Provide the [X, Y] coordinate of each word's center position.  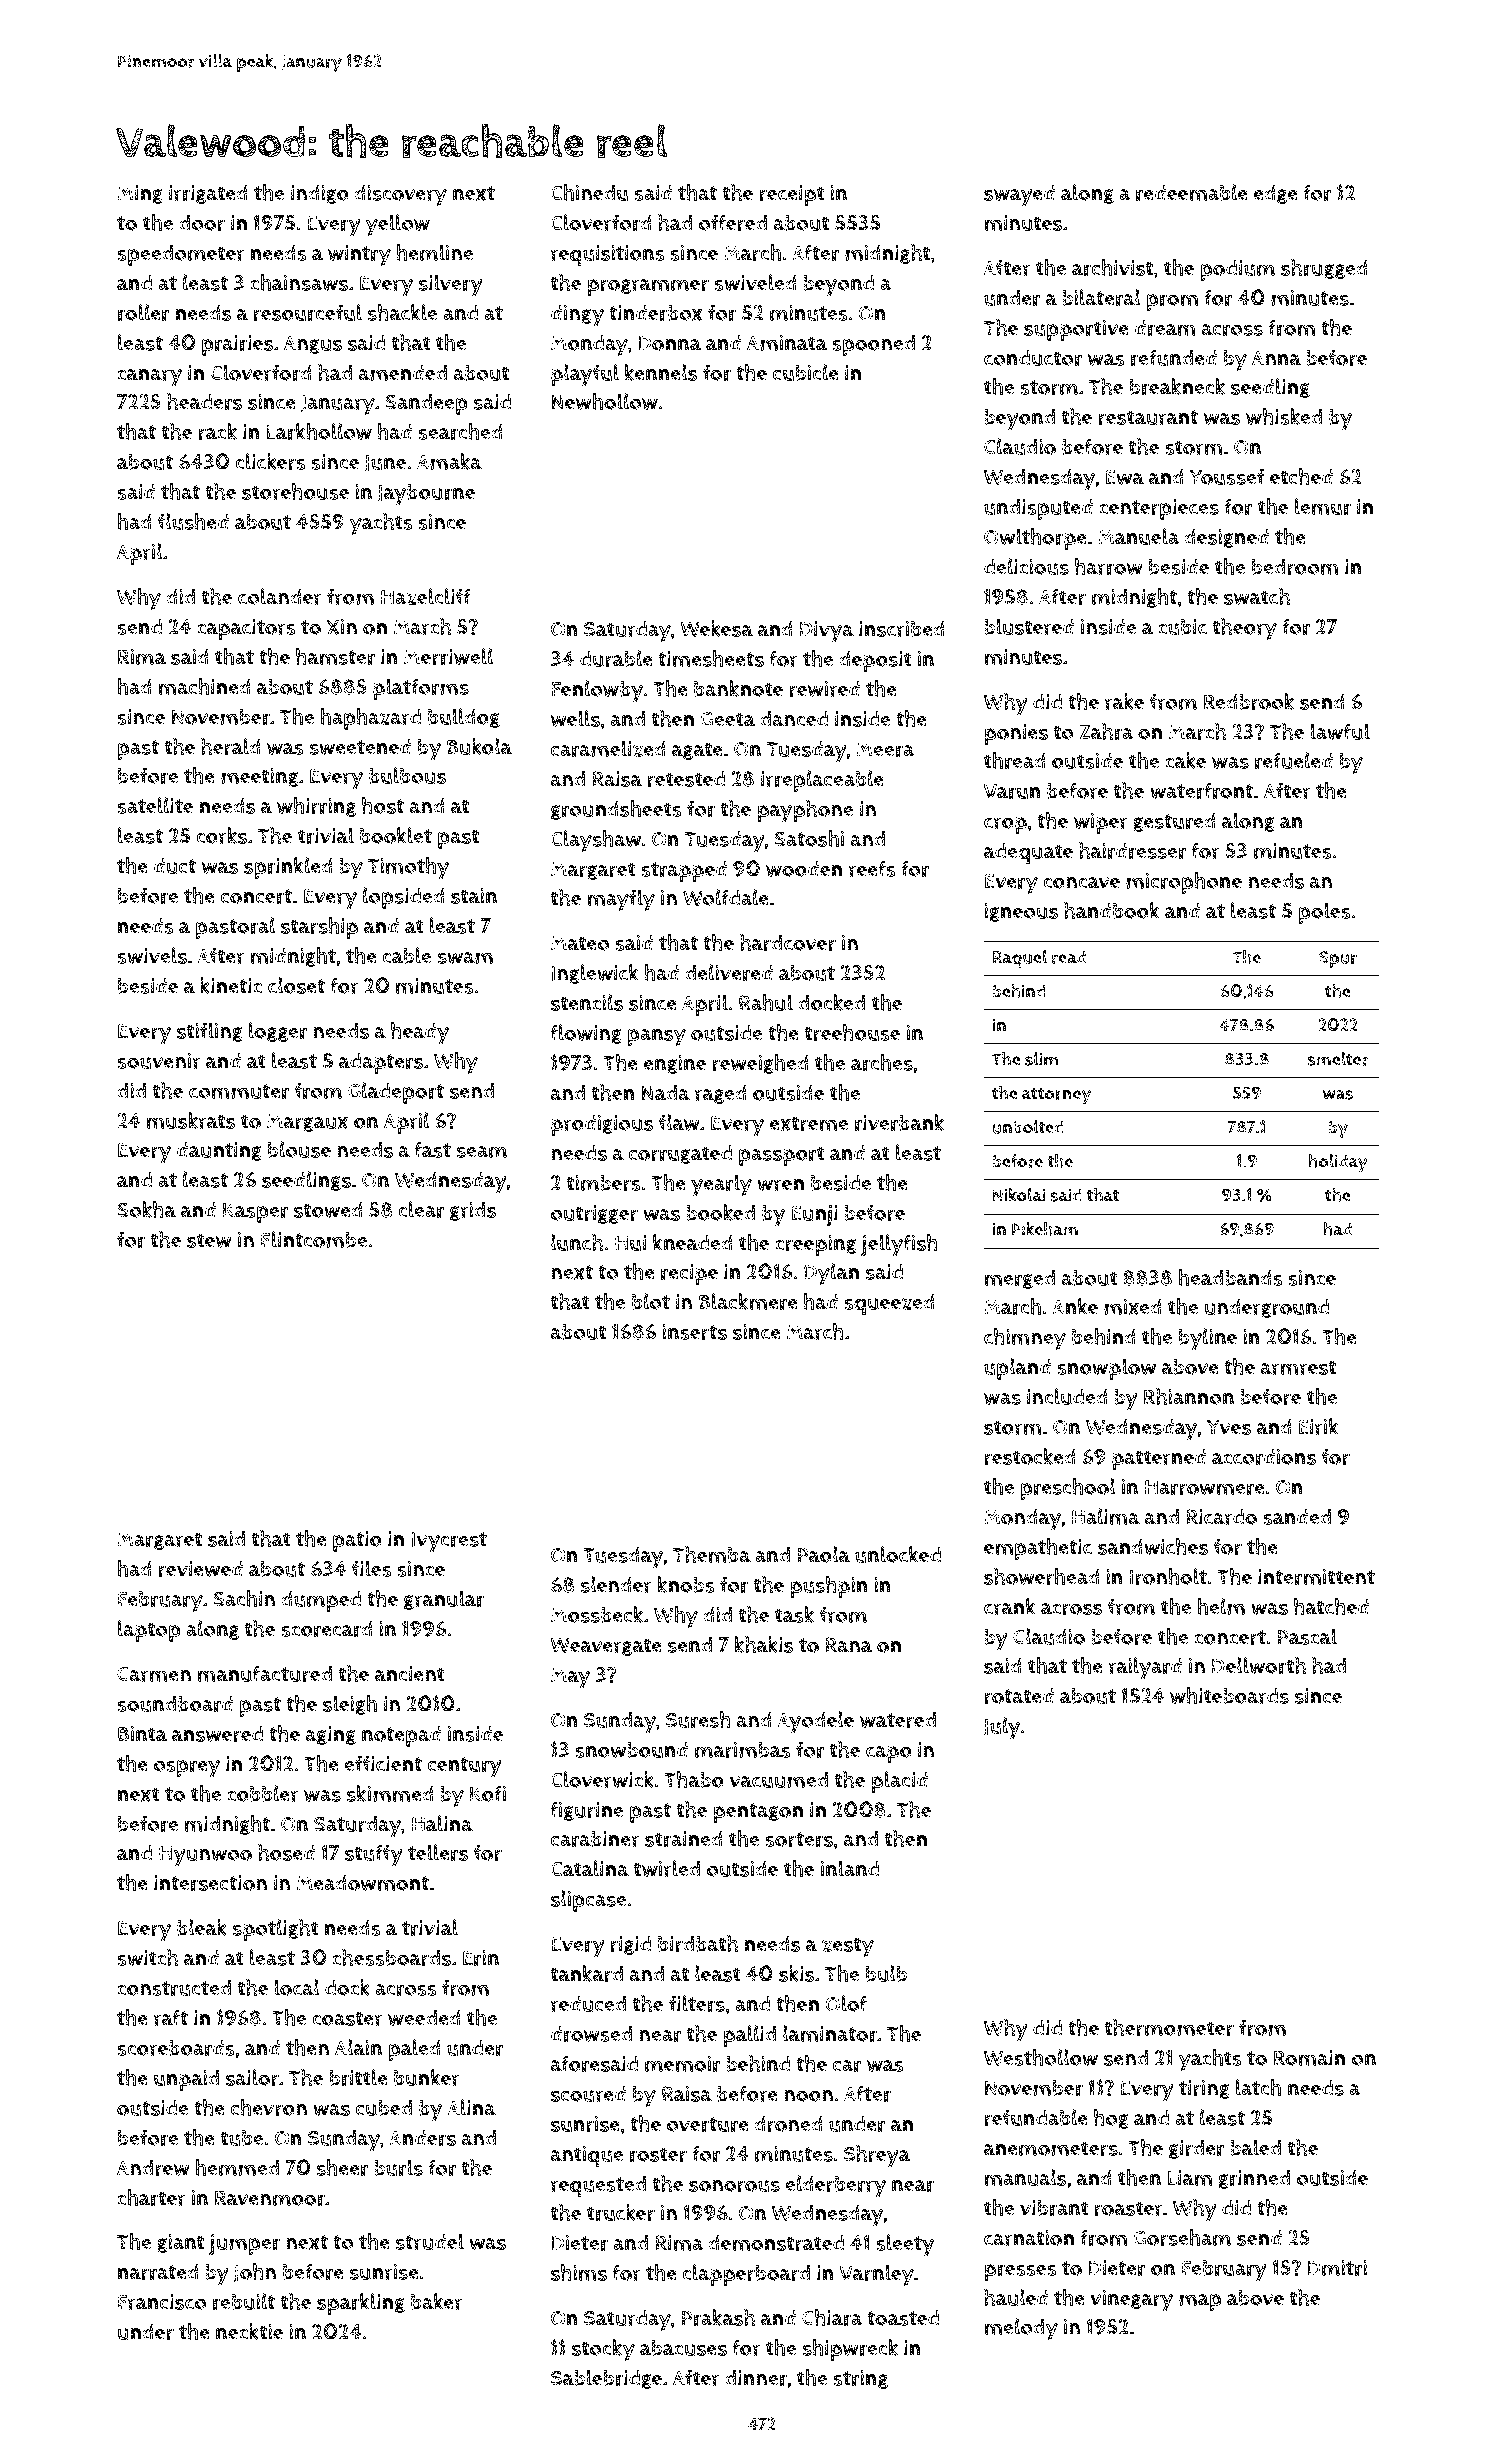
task [794, 1614]
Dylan [831, 1274]
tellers [438, 1852]
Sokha [146, 1209]
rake [1124, 701]
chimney [1025, 1339]
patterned [1159, 1459]
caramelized [608, 748]
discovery [400, 196]
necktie [249, 2331]
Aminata [787, 343]
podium [1238, 270]
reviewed [200, 1569]
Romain [1309, 2058]
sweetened [360, 747]
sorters [799, 1839]
